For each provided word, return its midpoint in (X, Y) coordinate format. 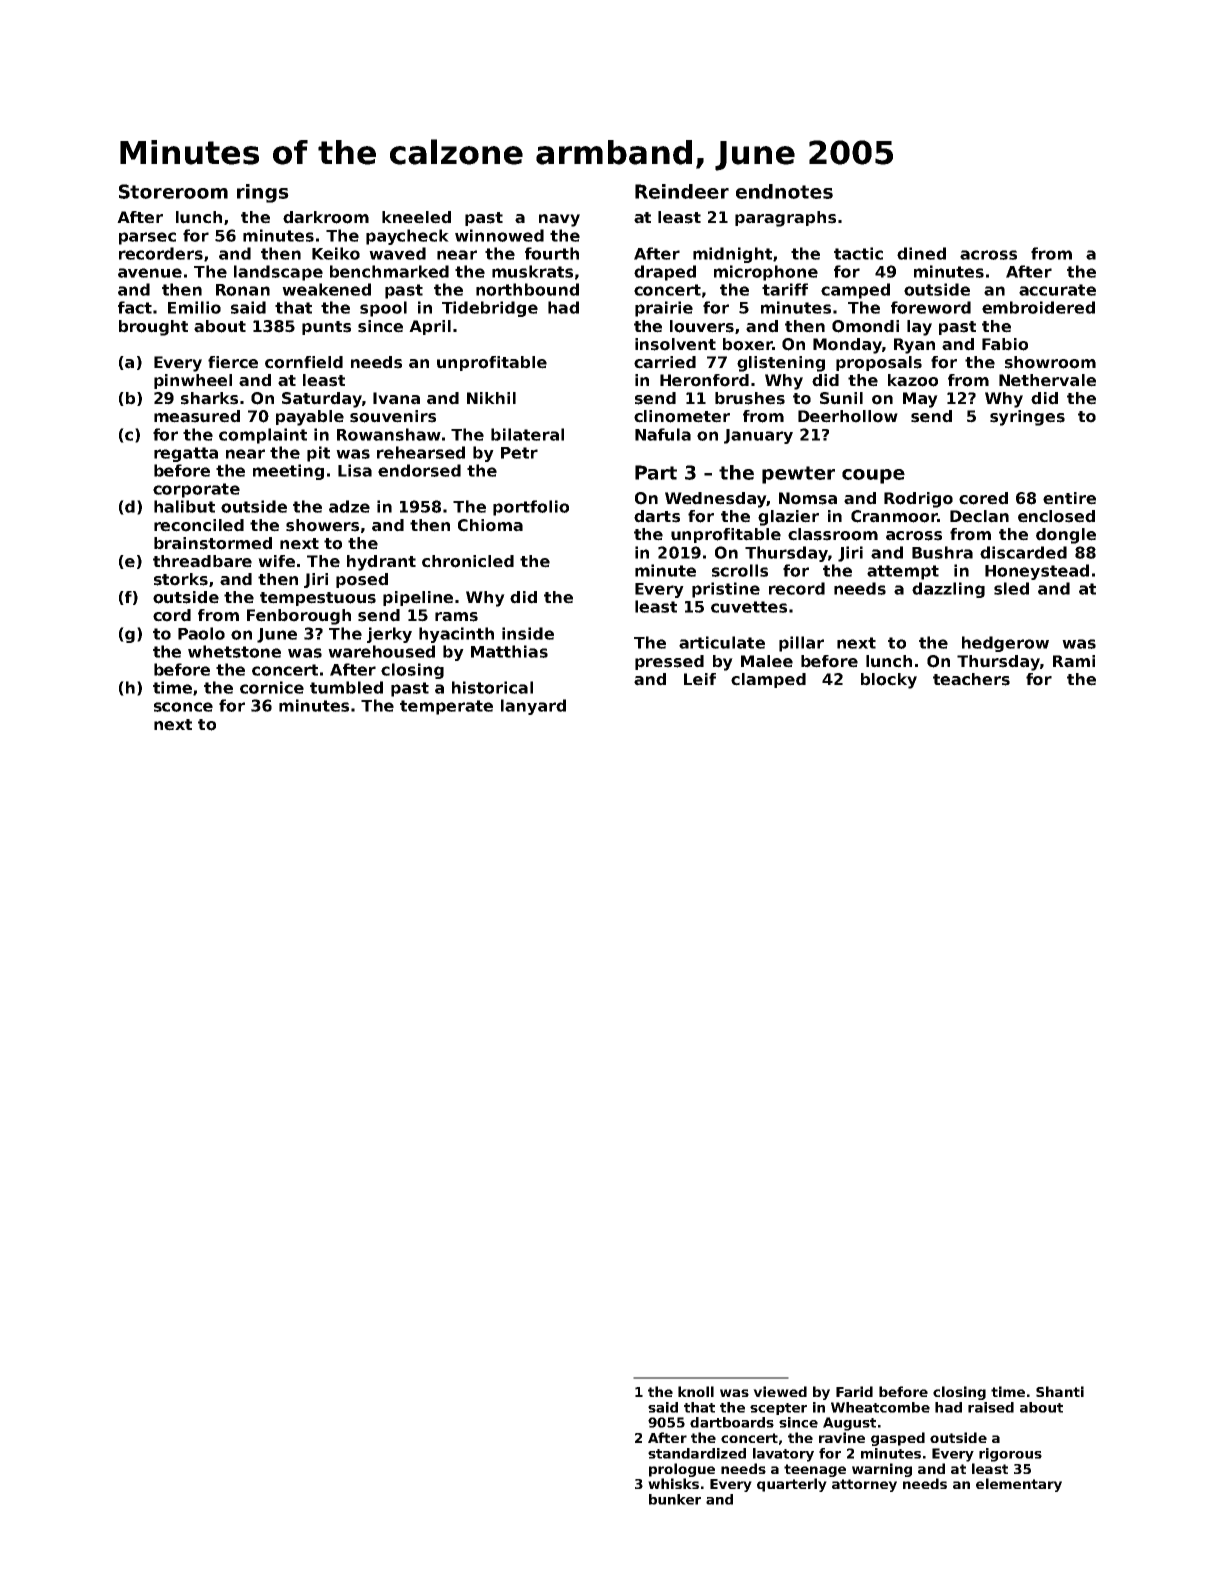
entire (1069, 498)
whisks (673, 1483)
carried (665, 362)
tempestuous (318, 599)
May (920, 400)
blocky (889, 681)
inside (528, 633)
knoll (696, 1391)
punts (326, 328)
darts (657, 516)
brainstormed (213, 543)
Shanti (1060, 1391)
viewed (780, 1391)
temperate (446, 707)
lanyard (533, 707)
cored (983, 498)
